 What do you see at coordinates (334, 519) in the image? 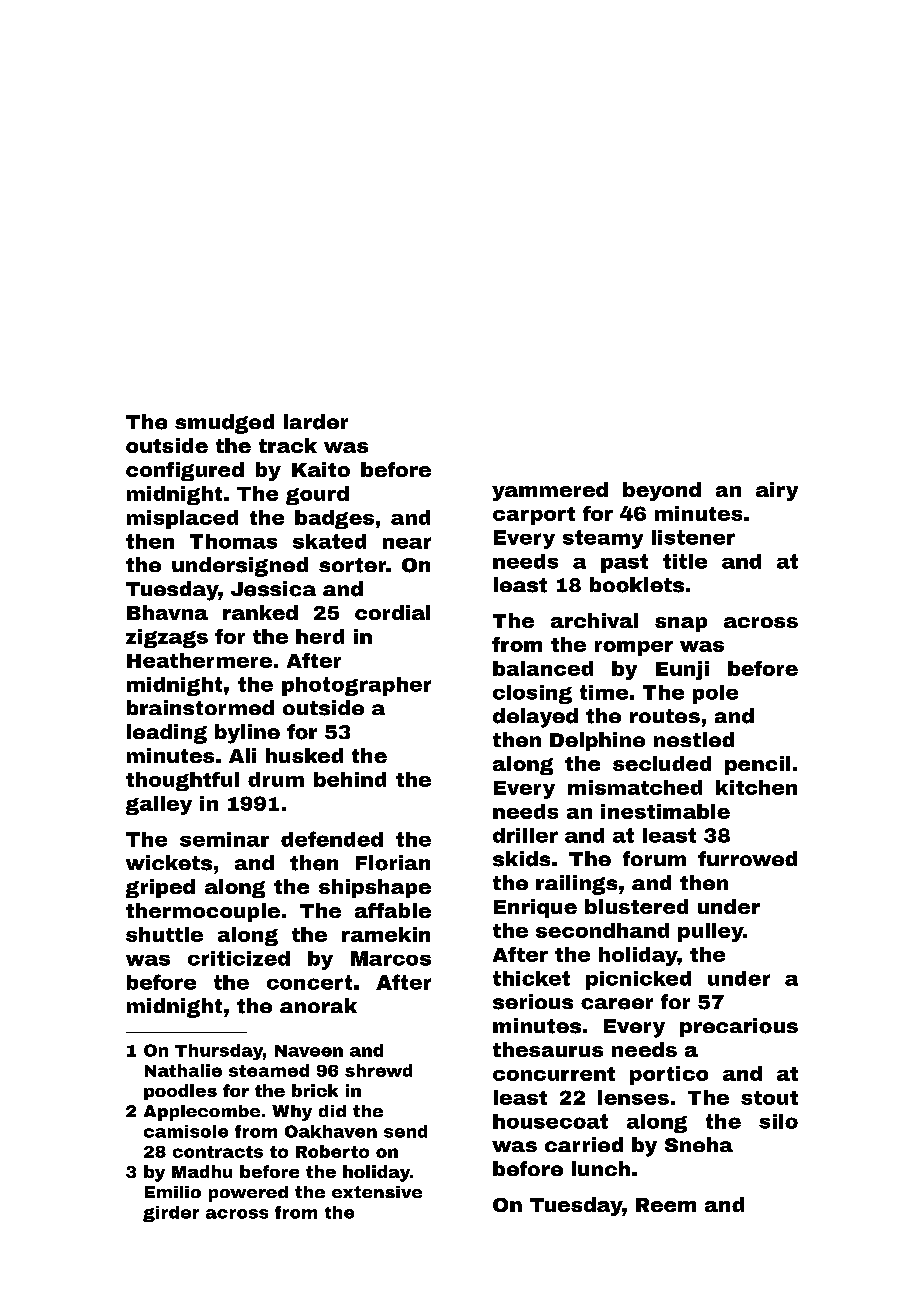
I see `badges` at bounding box center [334, 519].
